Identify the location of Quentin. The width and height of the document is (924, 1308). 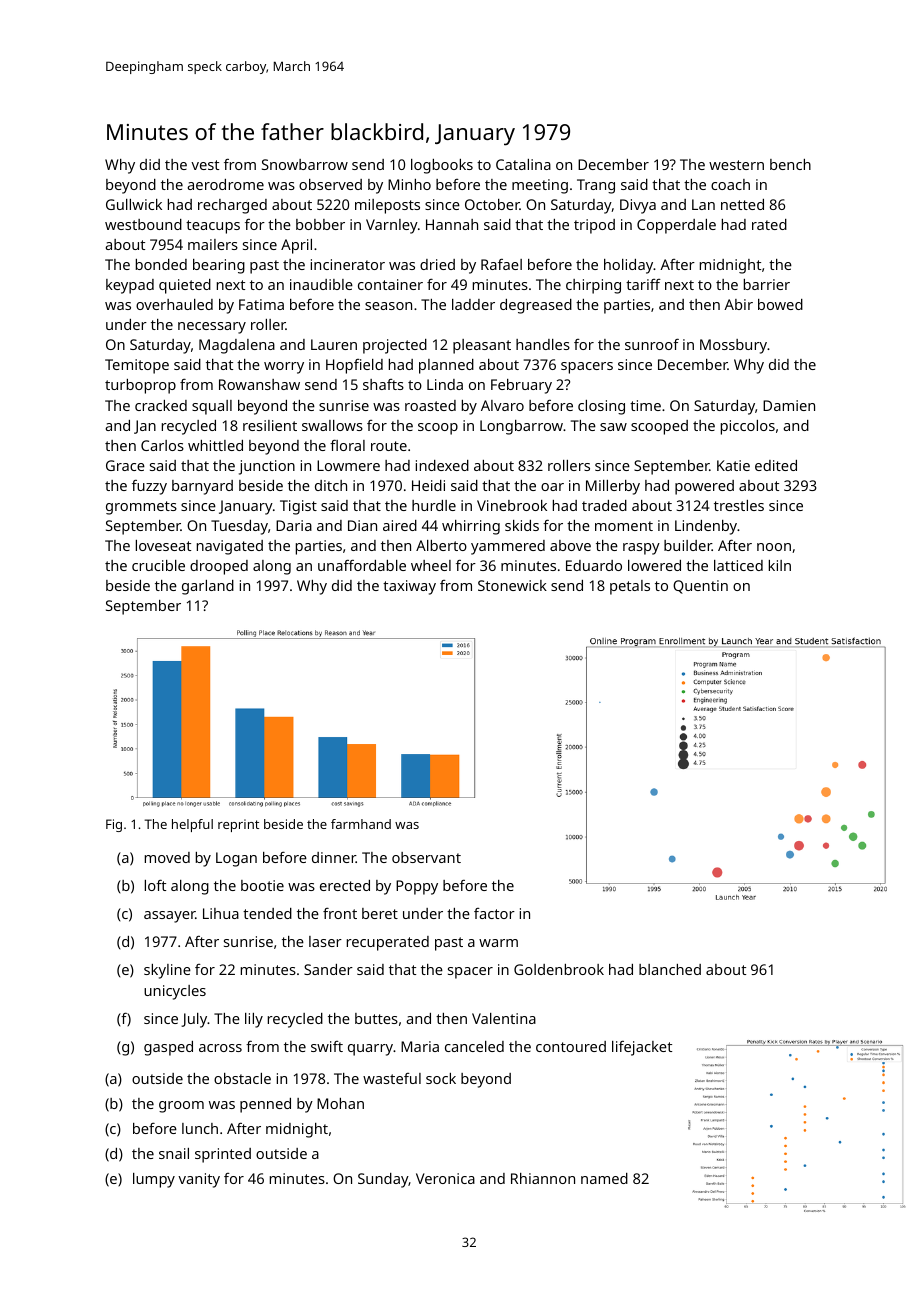
(700, 587).
